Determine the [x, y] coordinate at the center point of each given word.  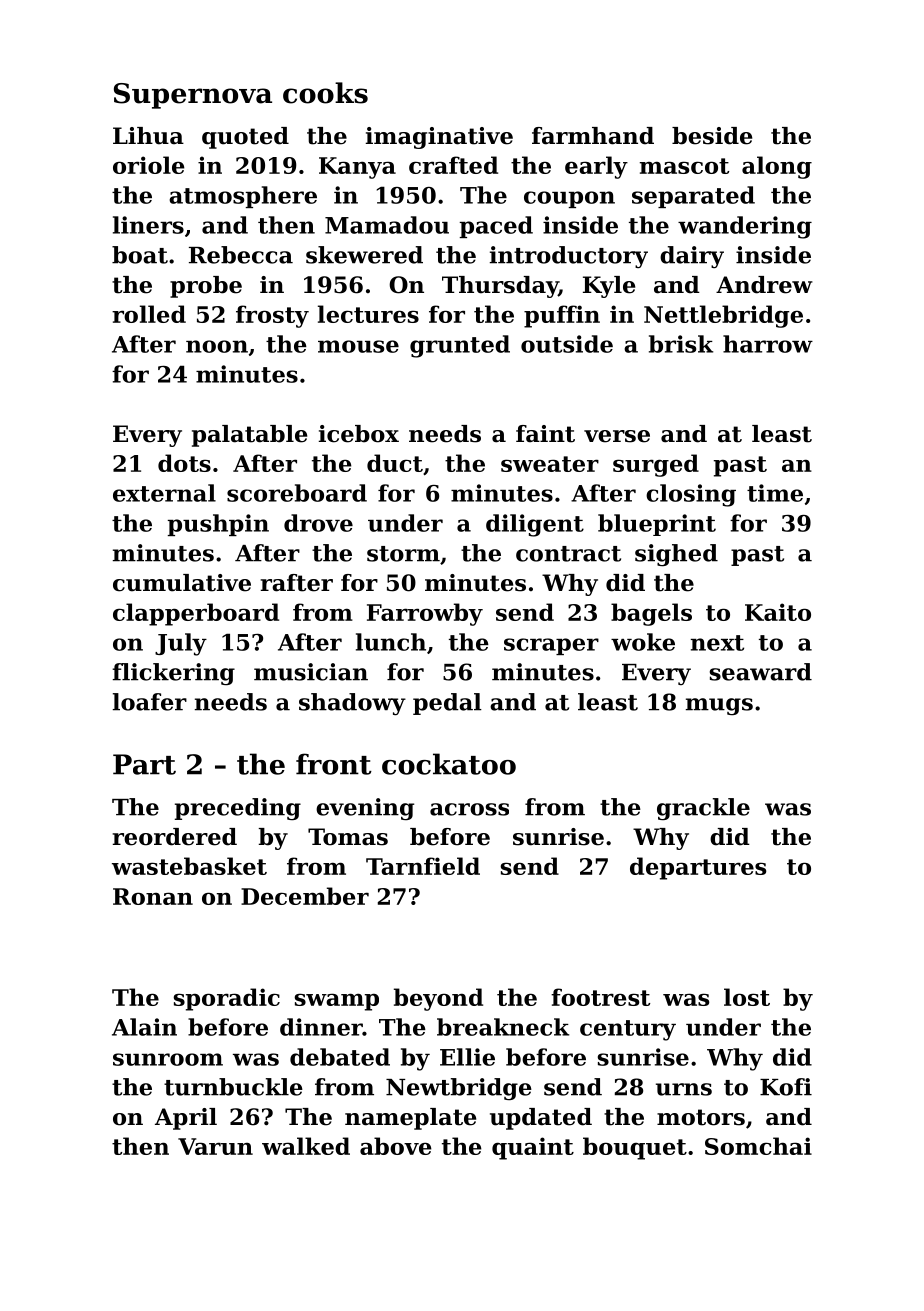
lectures [368, 314]
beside [712, 136]
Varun [215, 1146]
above [396, 1146]
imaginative [439, 138]
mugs [719, 706]
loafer [150, 702]
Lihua [148, 136]
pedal [447, 704]
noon [217, 346]
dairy [692, 257]
